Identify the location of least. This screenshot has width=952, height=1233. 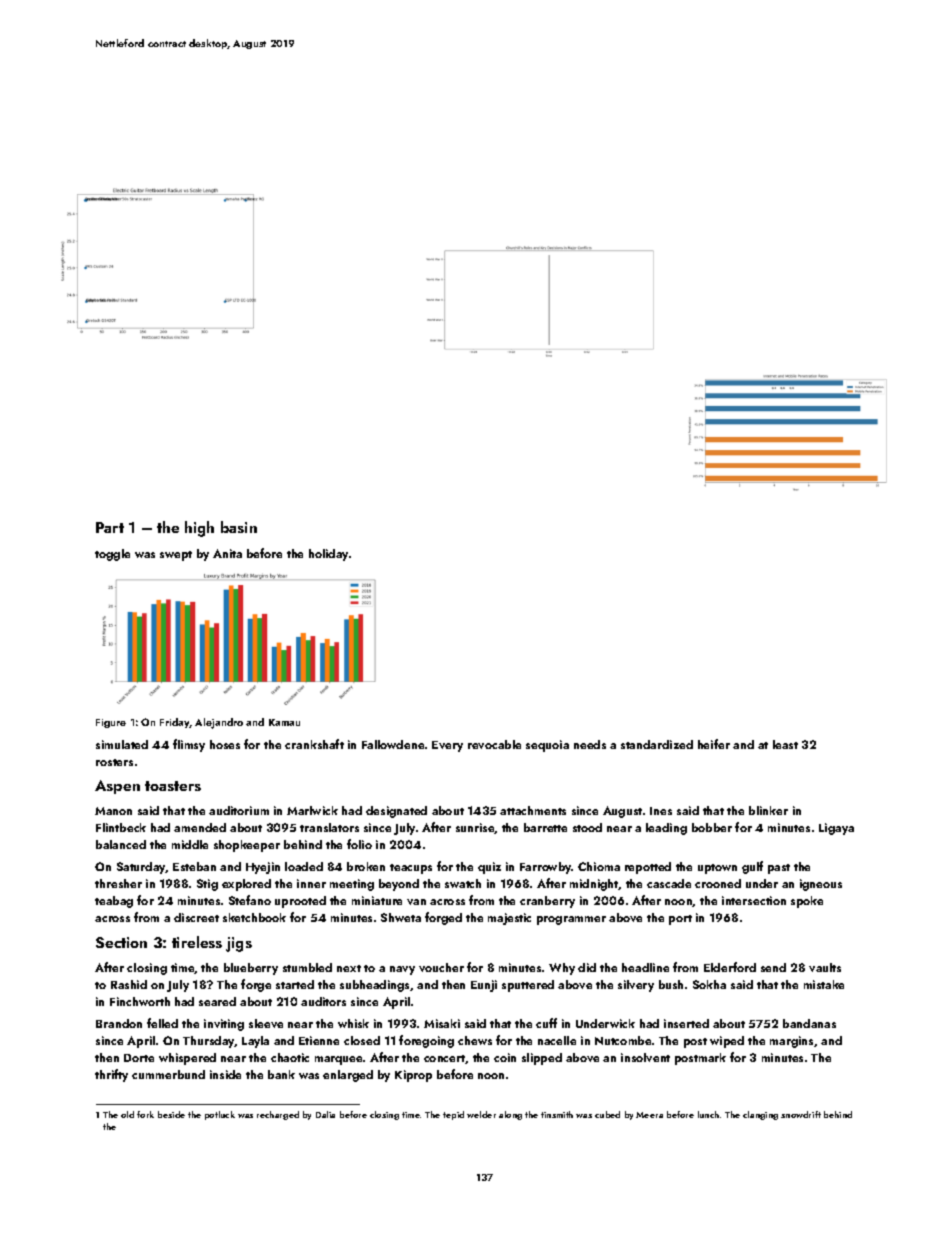
(785, 744).
